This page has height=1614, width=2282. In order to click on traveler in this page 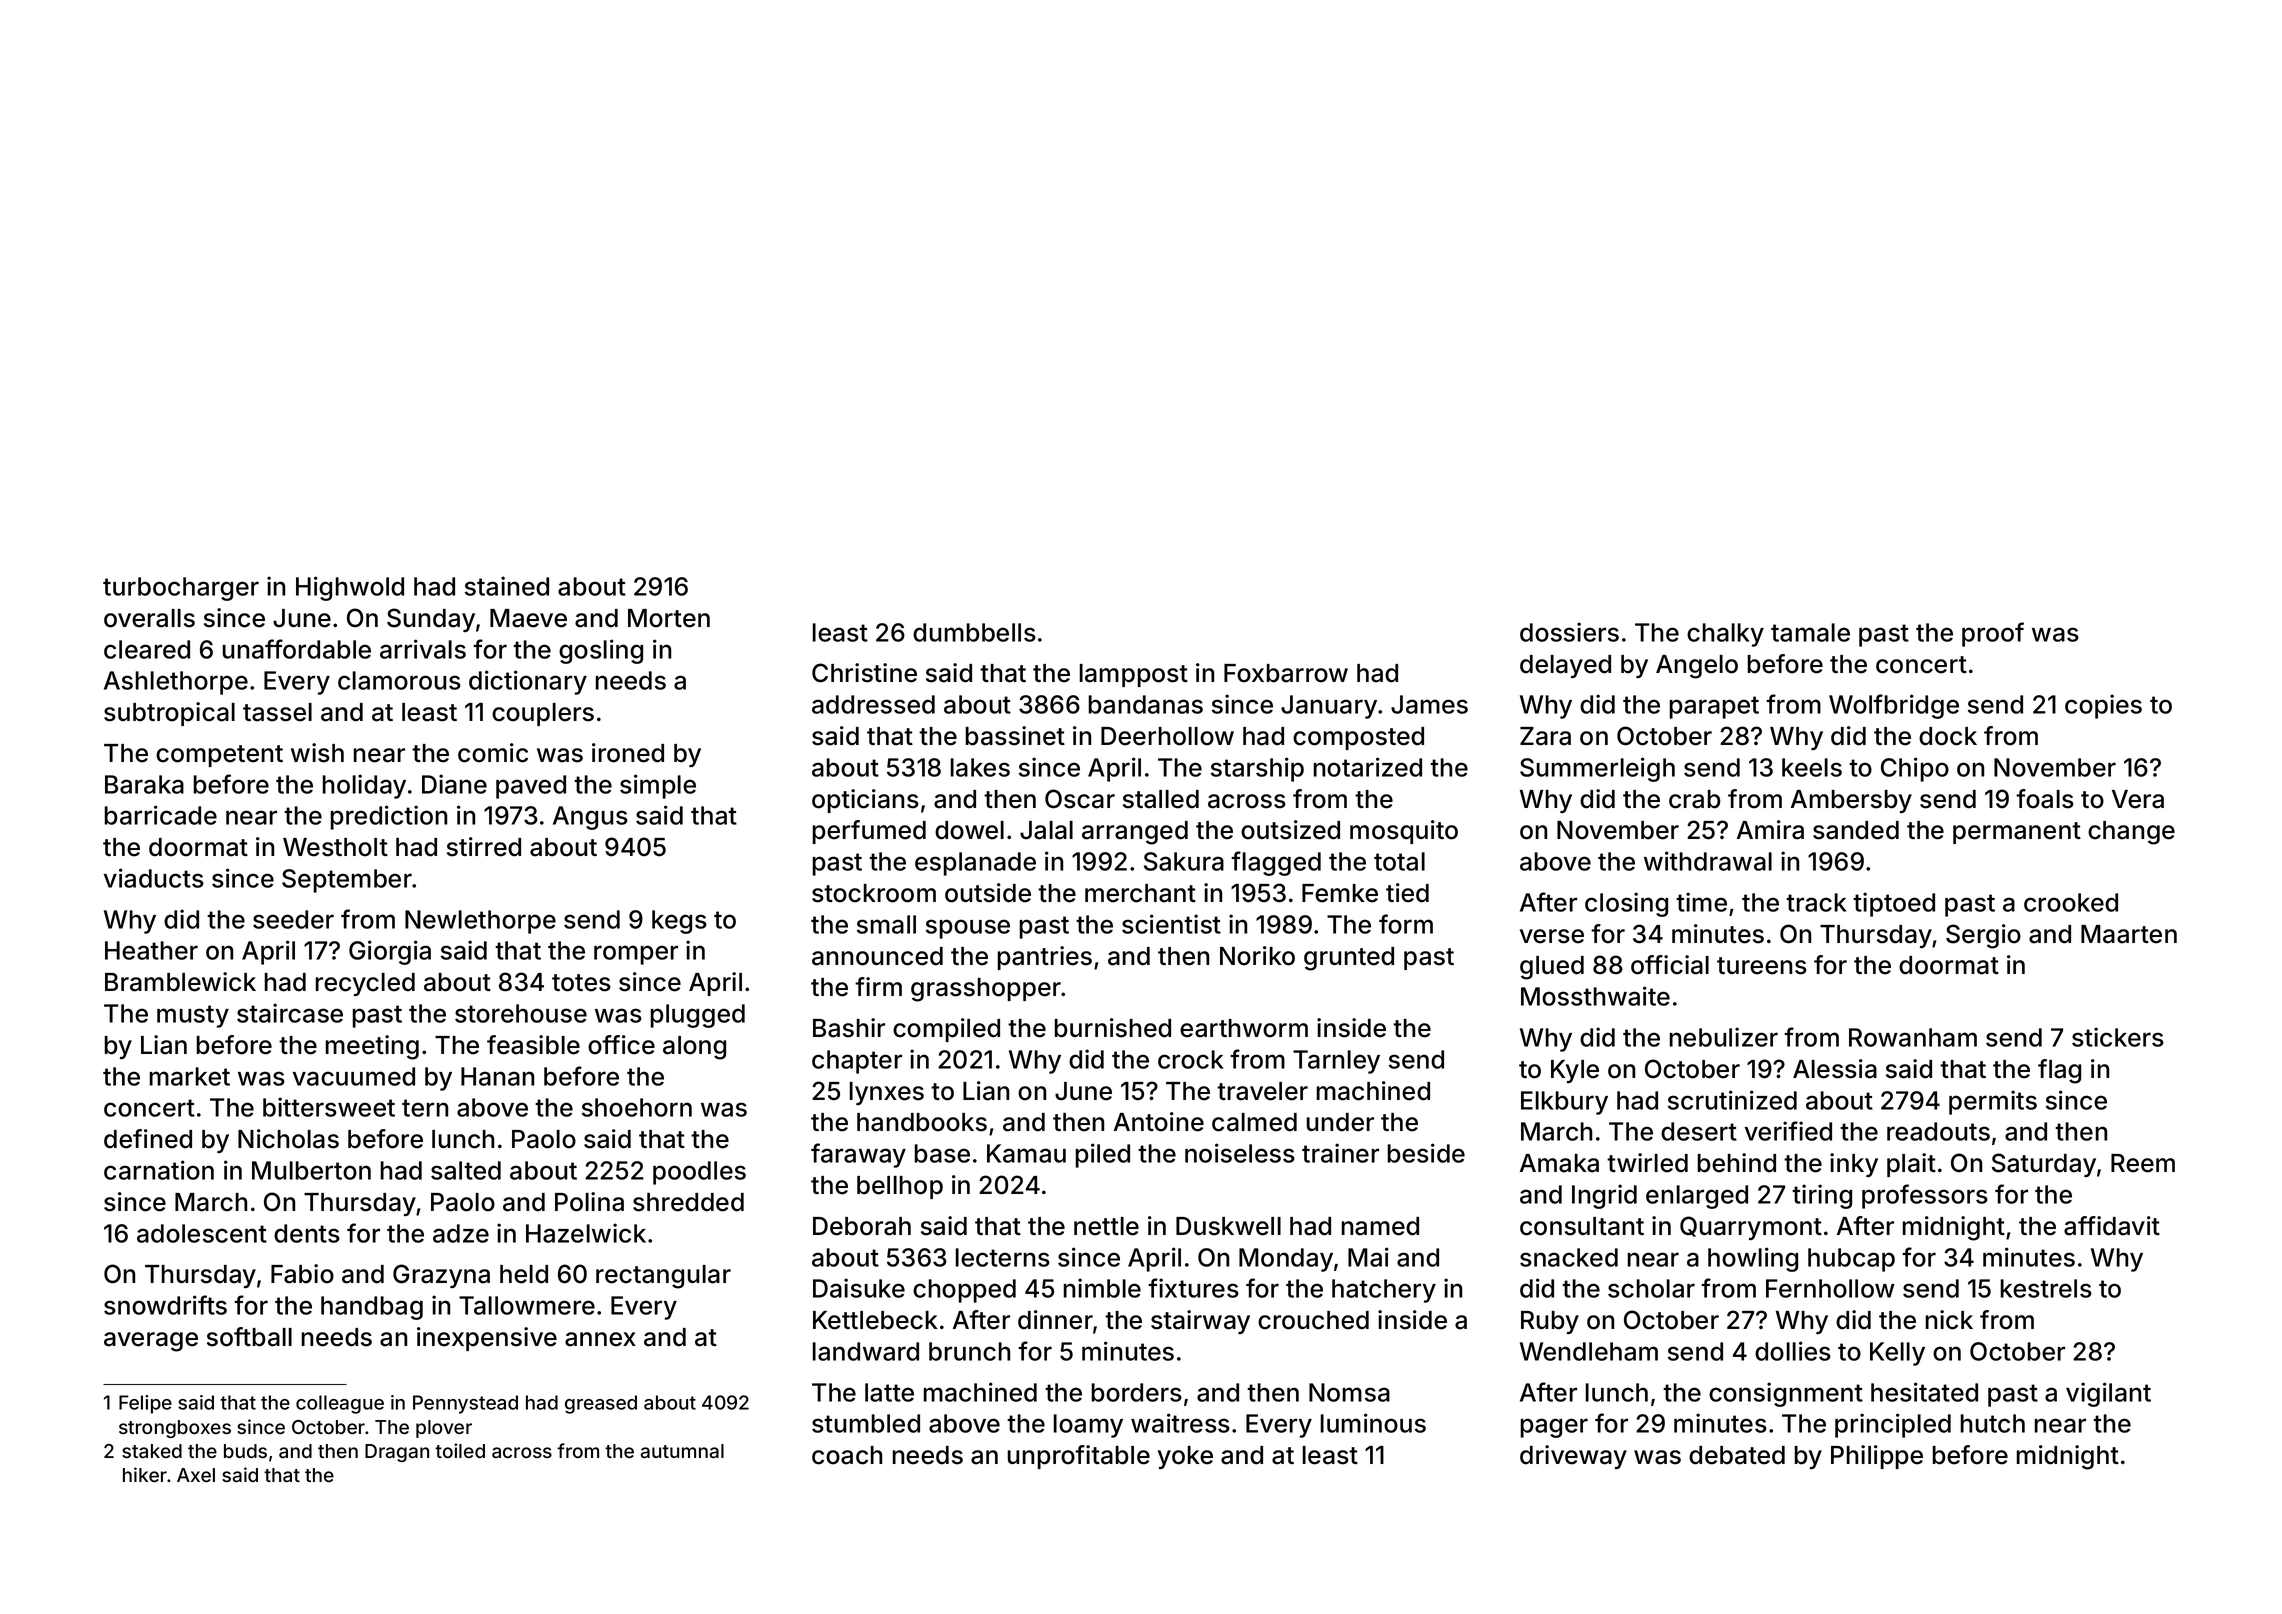, I will do `click(1262, 1091)`.
